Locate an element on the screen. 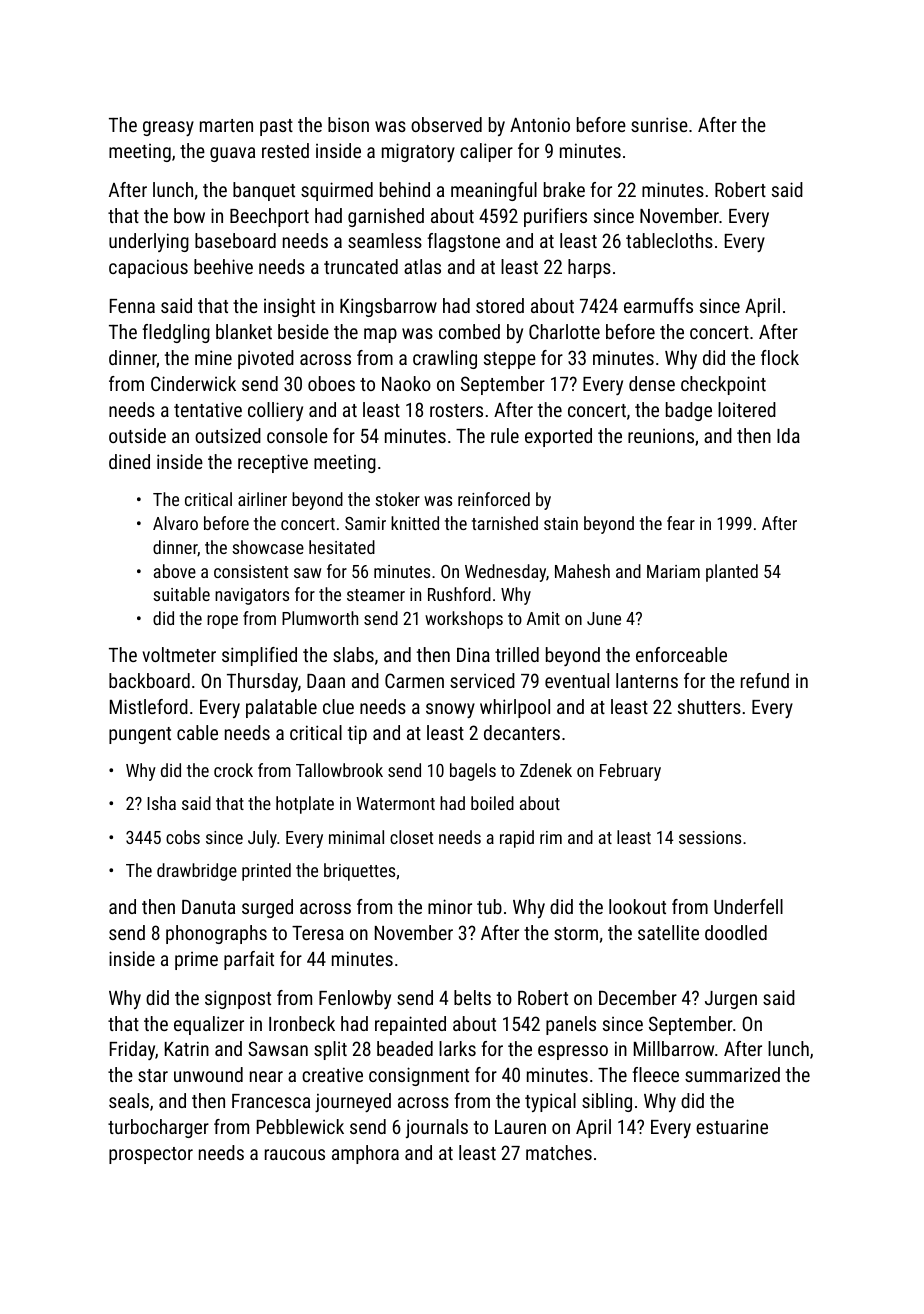 This screenshot has height=1314, width=924. tablecloths is located at coordinates (669, 240).
